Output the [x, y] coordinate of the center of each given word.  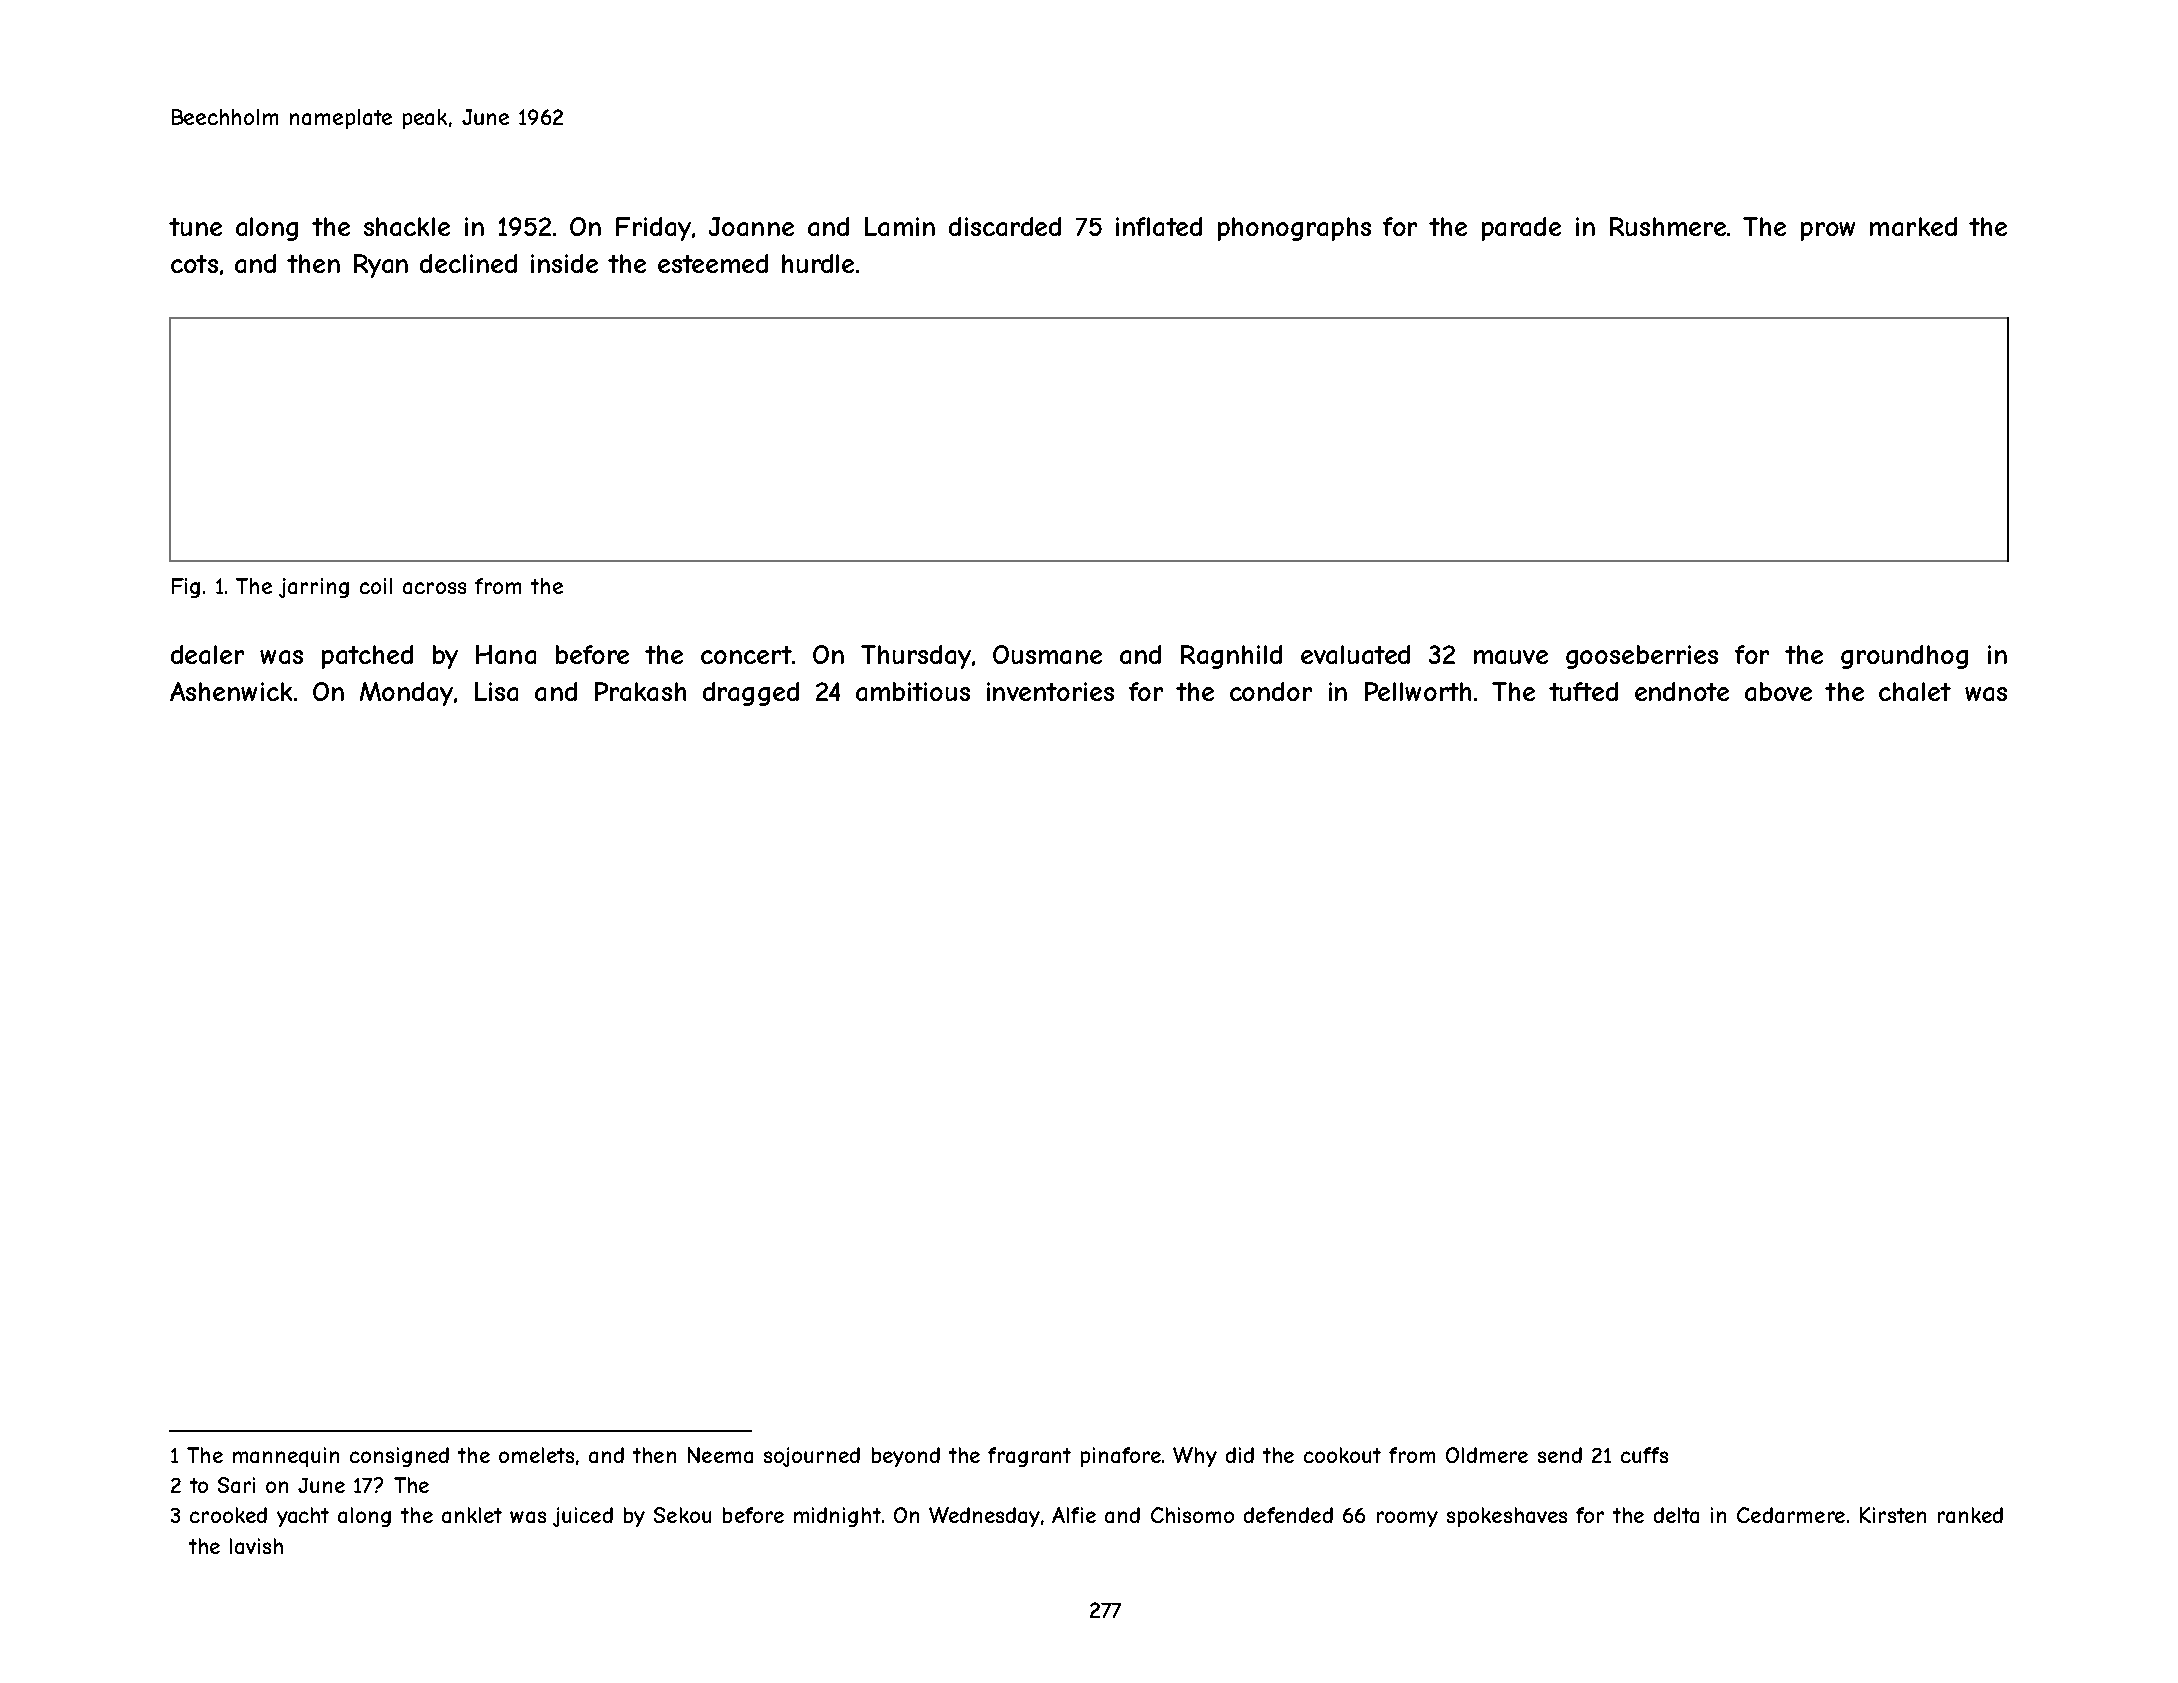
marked [1913, 226]
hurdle [818, 263]
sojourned [812, 1457]
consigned [399, 1457]
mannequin [286, 1457]
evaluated [1355, 654]
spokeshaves [1507, 1517]
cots [194, 264]
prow [1828, 231]
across [434, 588]
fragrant [1029, 1457]
